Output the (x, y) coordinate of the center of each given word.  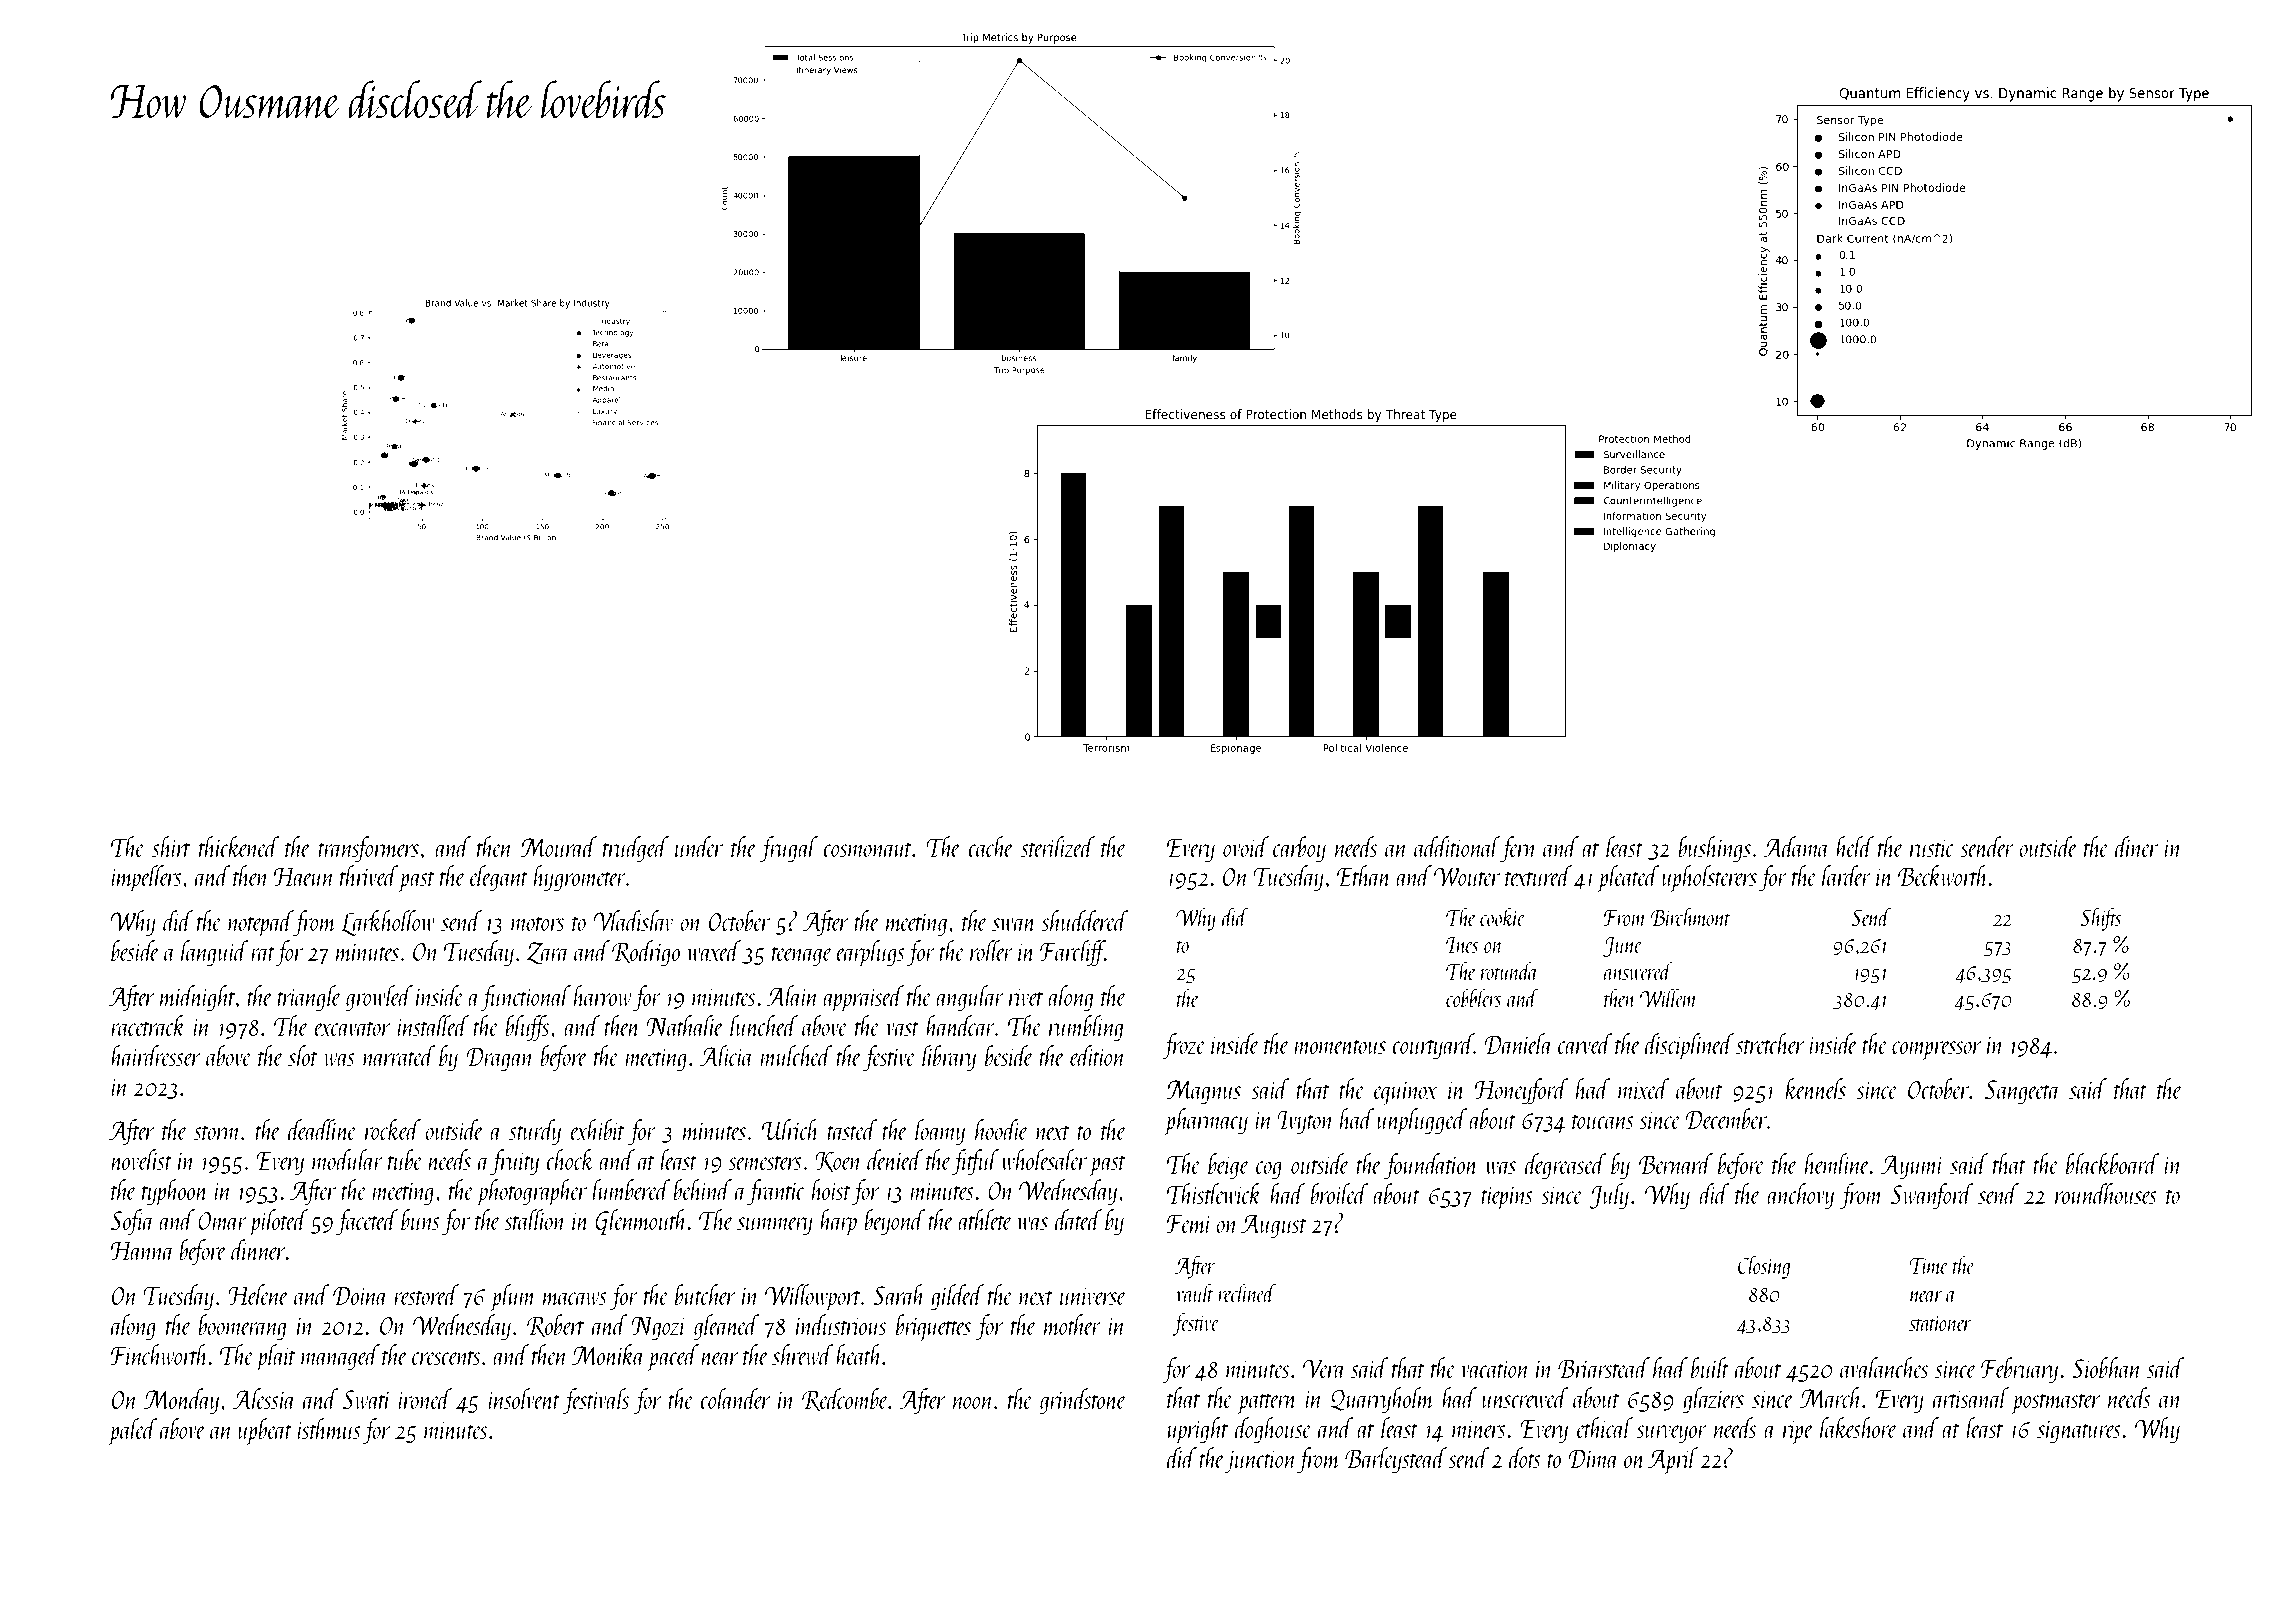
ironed (425, 1398)
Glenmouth (641, 1222)
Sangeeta (2023, 1092)
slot (303, 1055)
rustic (1932, 848)
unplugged (1422, 1121)
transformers (368, 849)
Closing (1764, 1267)
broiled (1339, 1193)
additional (1457, 846)
